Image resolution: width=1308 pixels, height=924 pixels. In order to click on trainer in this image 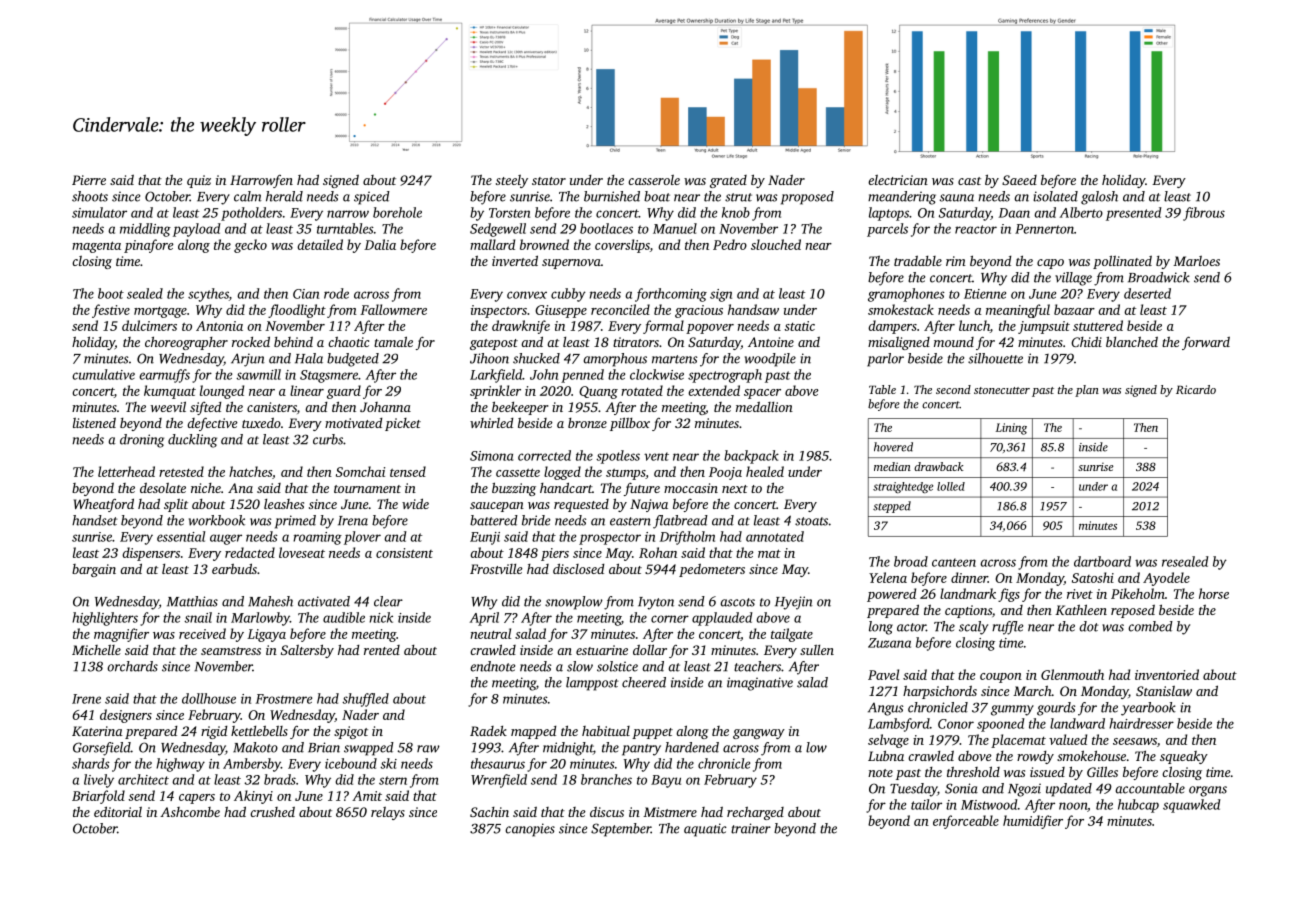, I will do `click(751, 828)`.
